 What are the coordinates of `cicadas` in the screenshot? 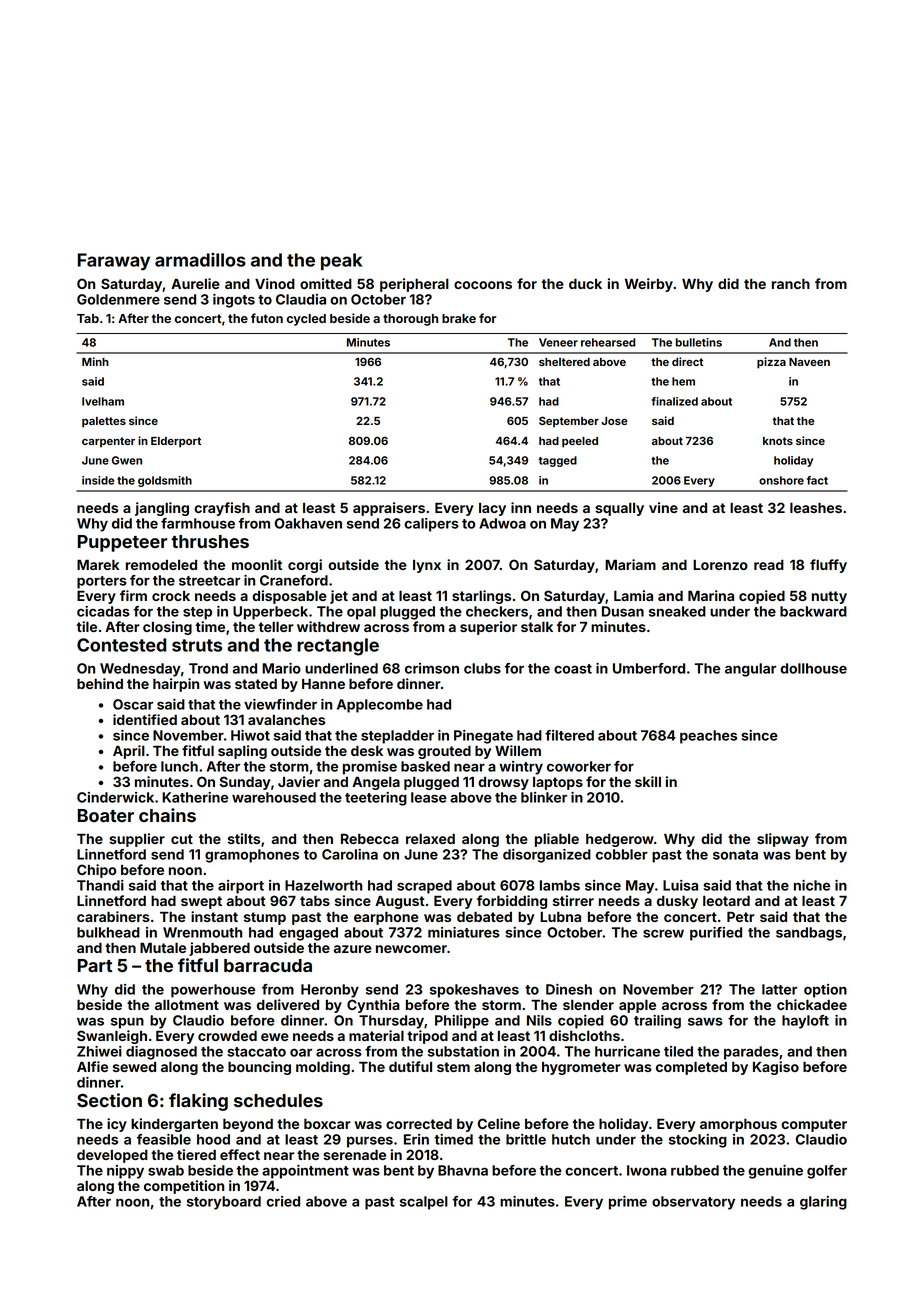 It's located at (103, 611).
